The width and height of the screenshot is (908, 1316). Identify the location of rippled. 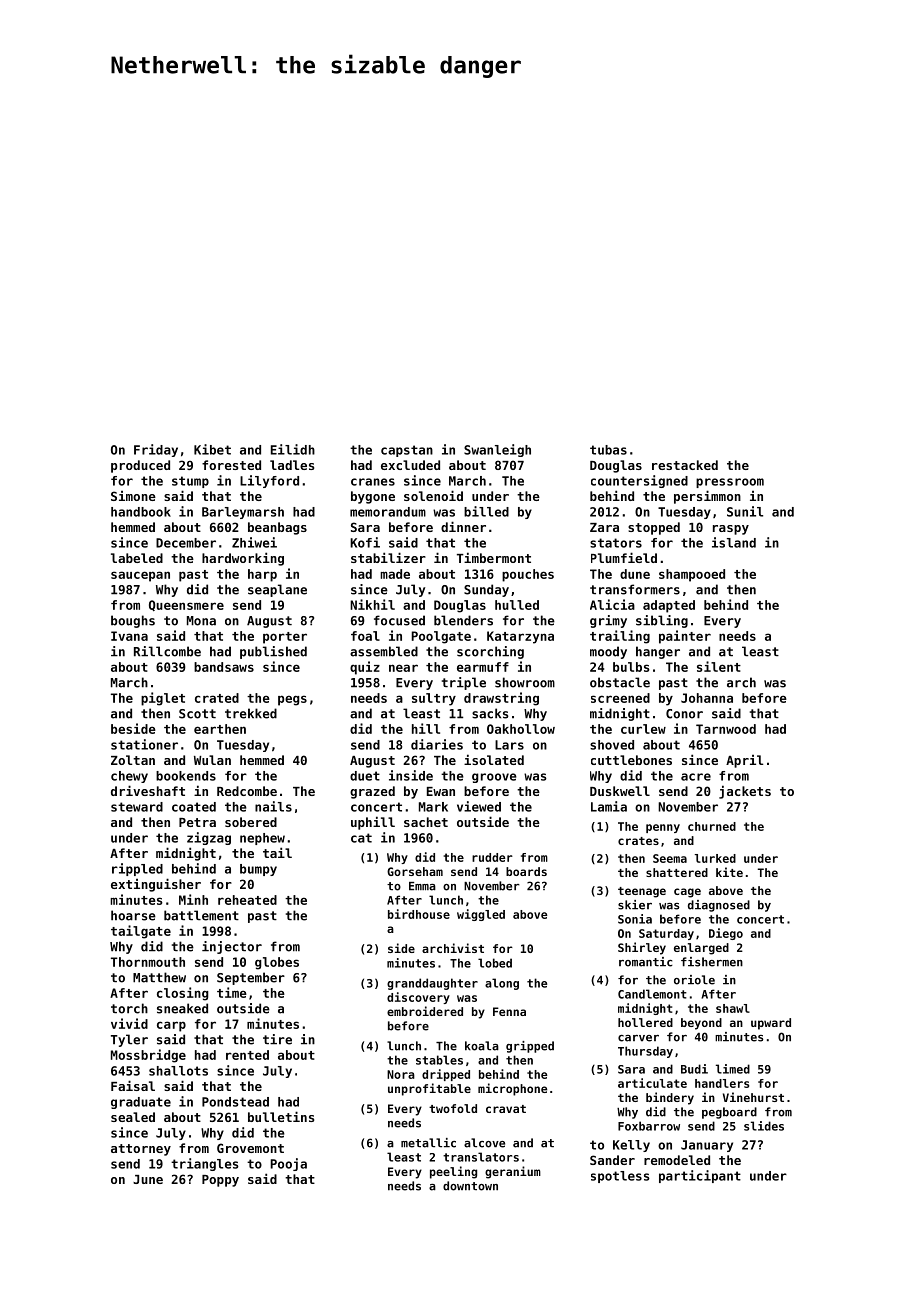
(137, 869).
